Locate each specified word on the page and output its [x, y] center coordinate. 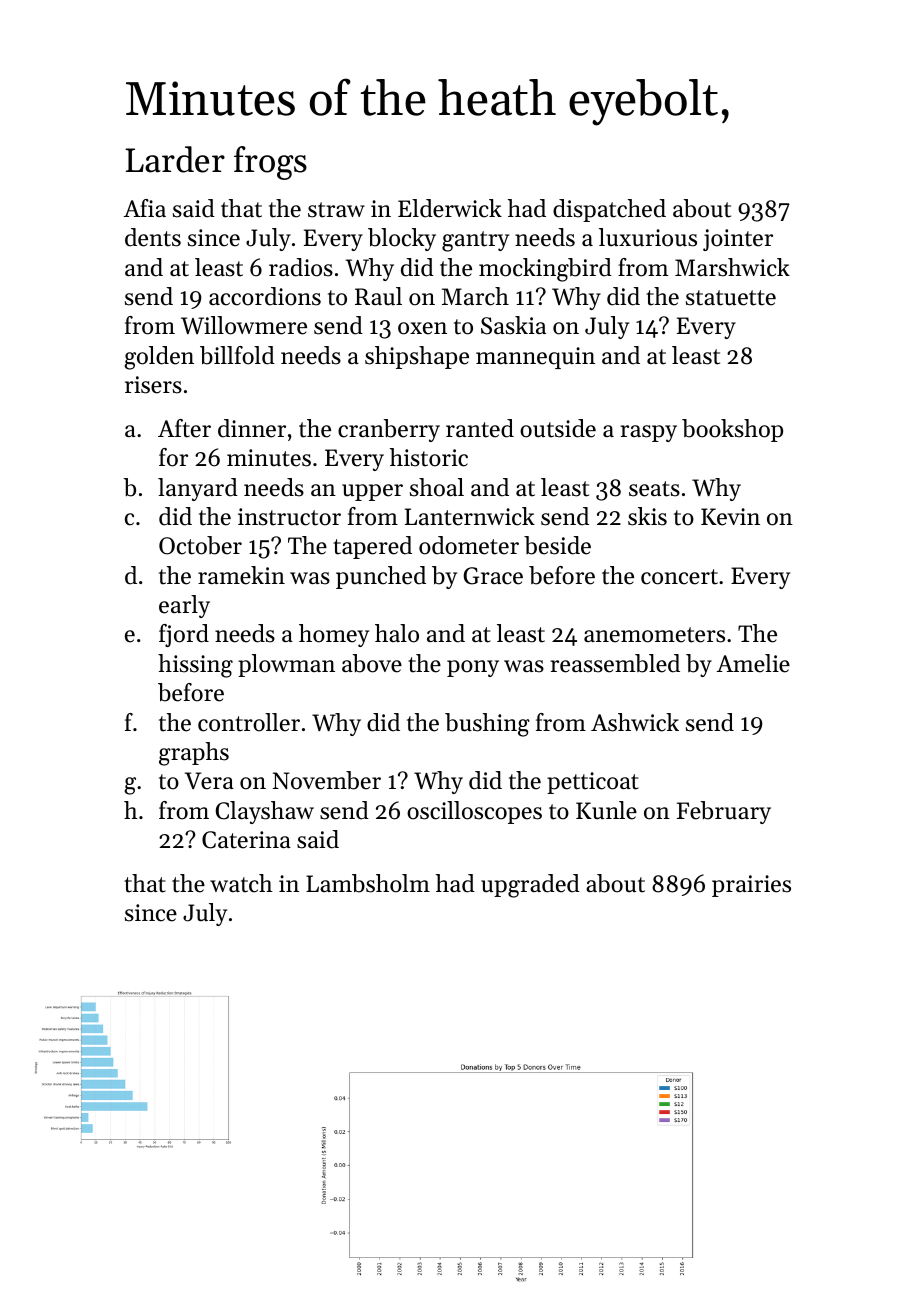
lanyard [198, 489]
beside [557, 545]
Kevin [730, 517]
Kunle [606, 810]
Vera [209, 781]
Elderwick [450, 208]
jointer [738, 240]
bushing [487, 725]
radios [301, 267]
